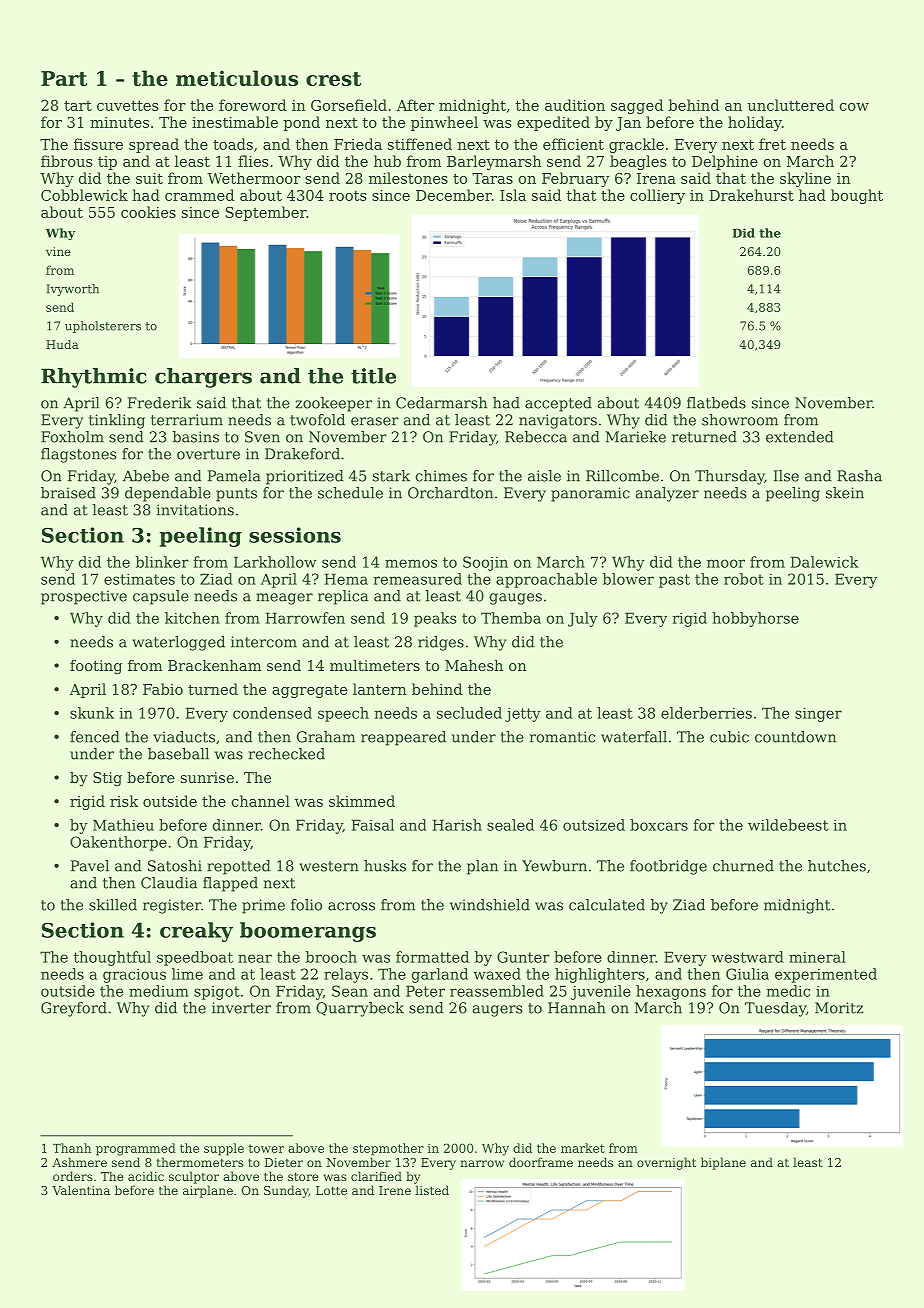 This image has height=1308, width=924. What do you see at coordinates (74, 1009) in the image?
I see `Greyford` at bounding box center [74, 1009].
